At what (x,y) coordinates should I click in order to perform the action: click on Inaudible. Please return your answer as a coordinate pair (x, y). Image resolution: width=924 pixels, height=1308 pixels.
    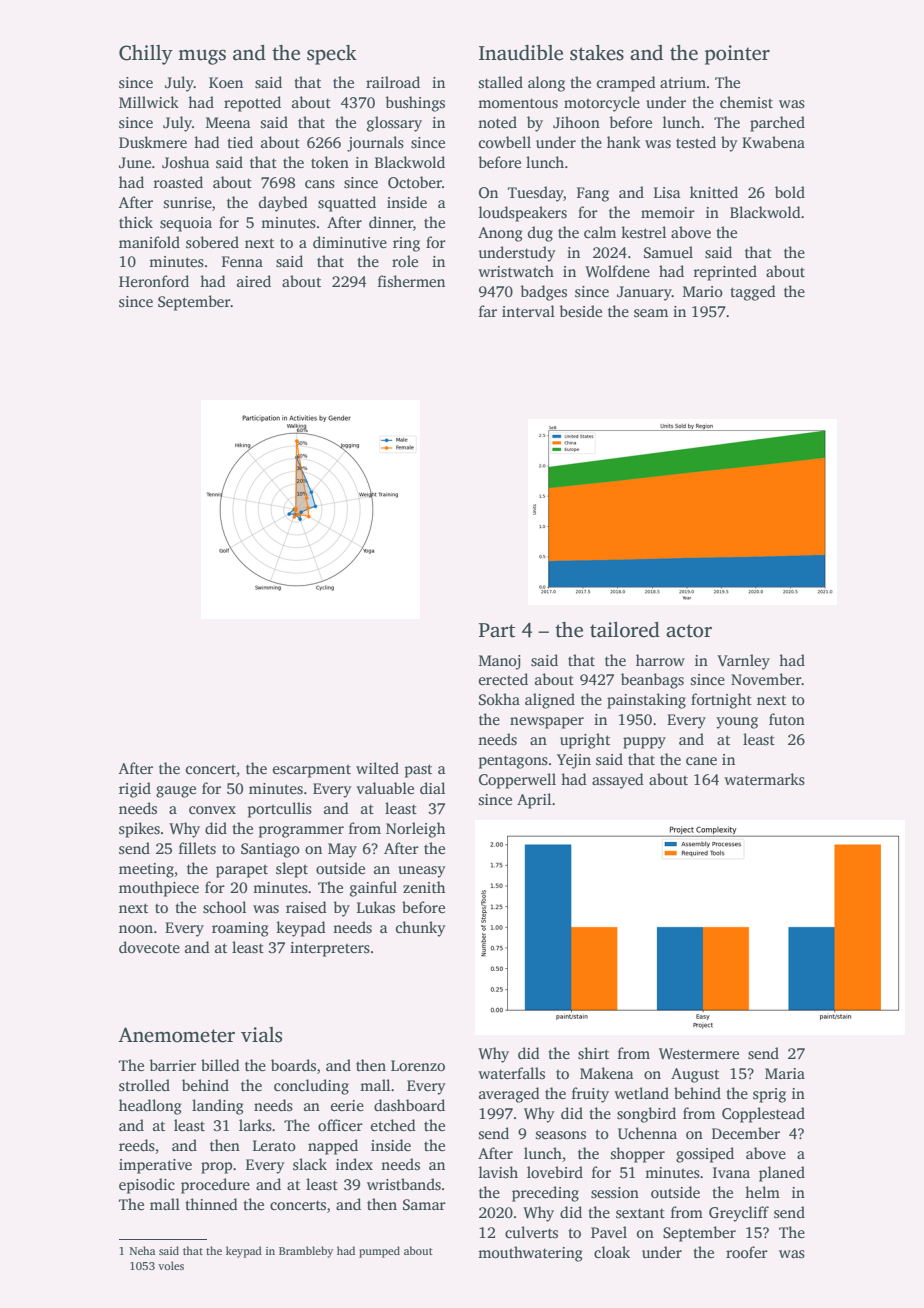
    Looking at the image, I should click on (521, 53).
